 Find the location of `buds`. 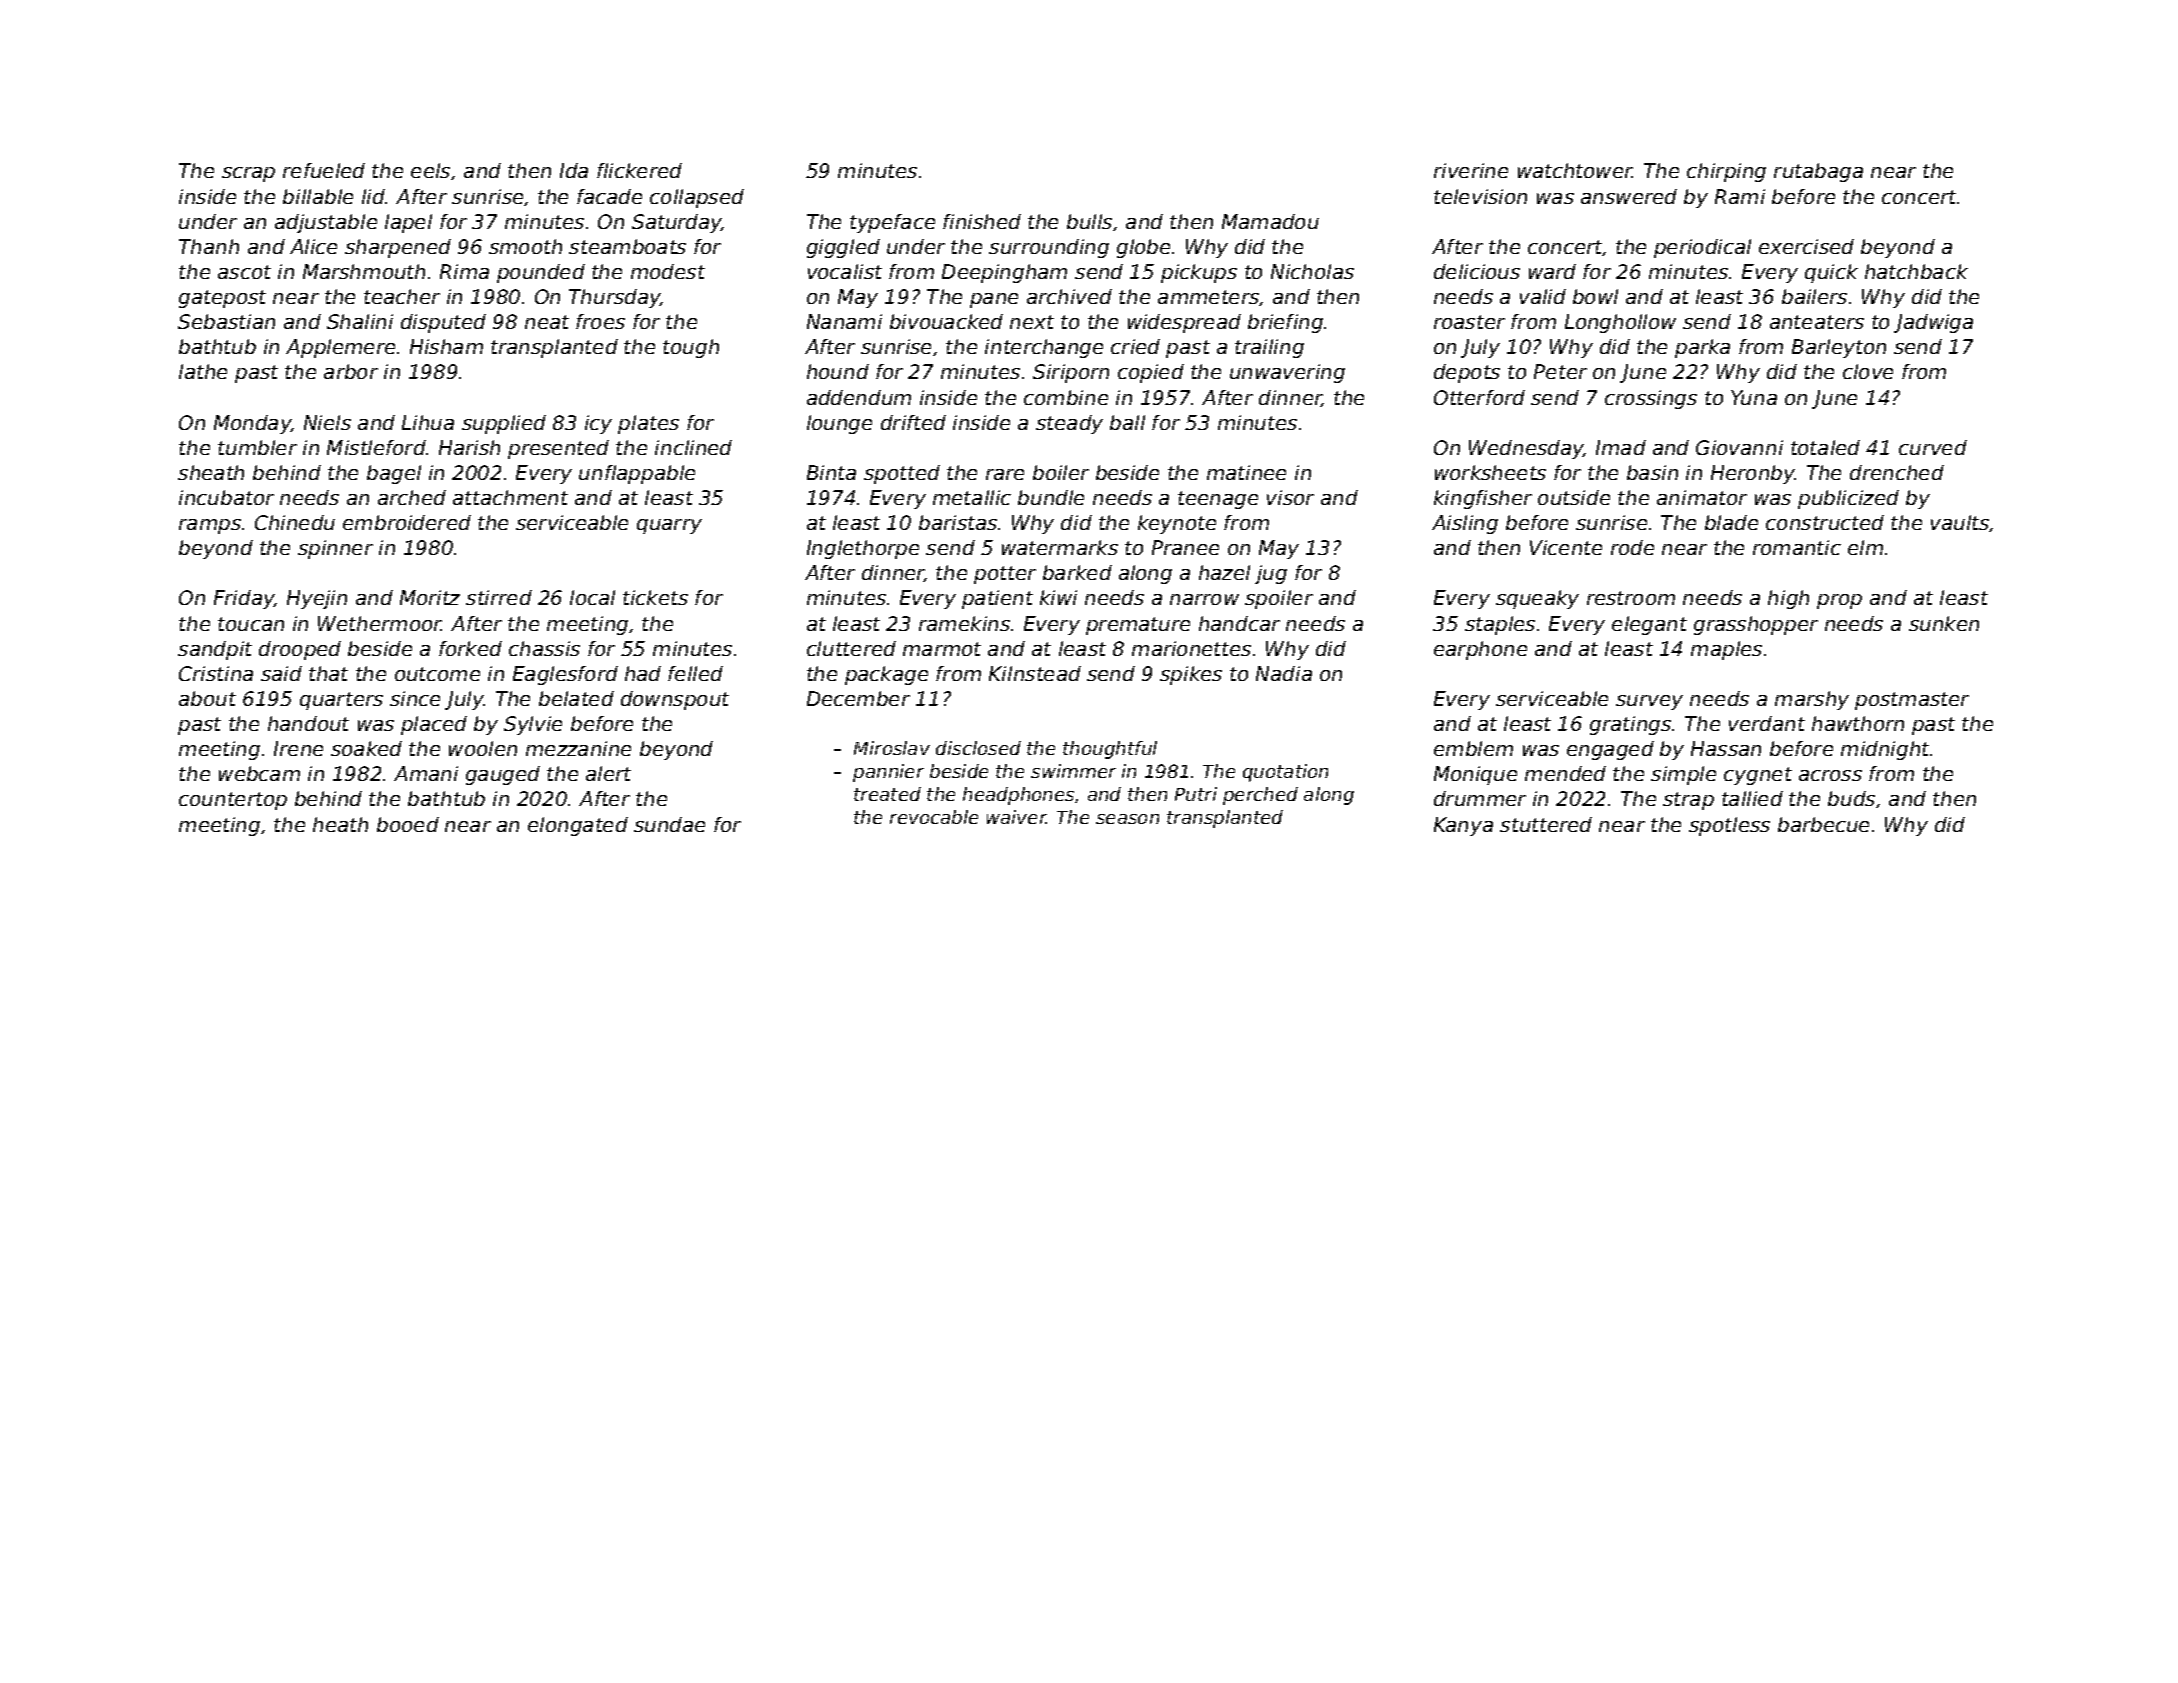

buds is located at coordinates (1851, 798).
